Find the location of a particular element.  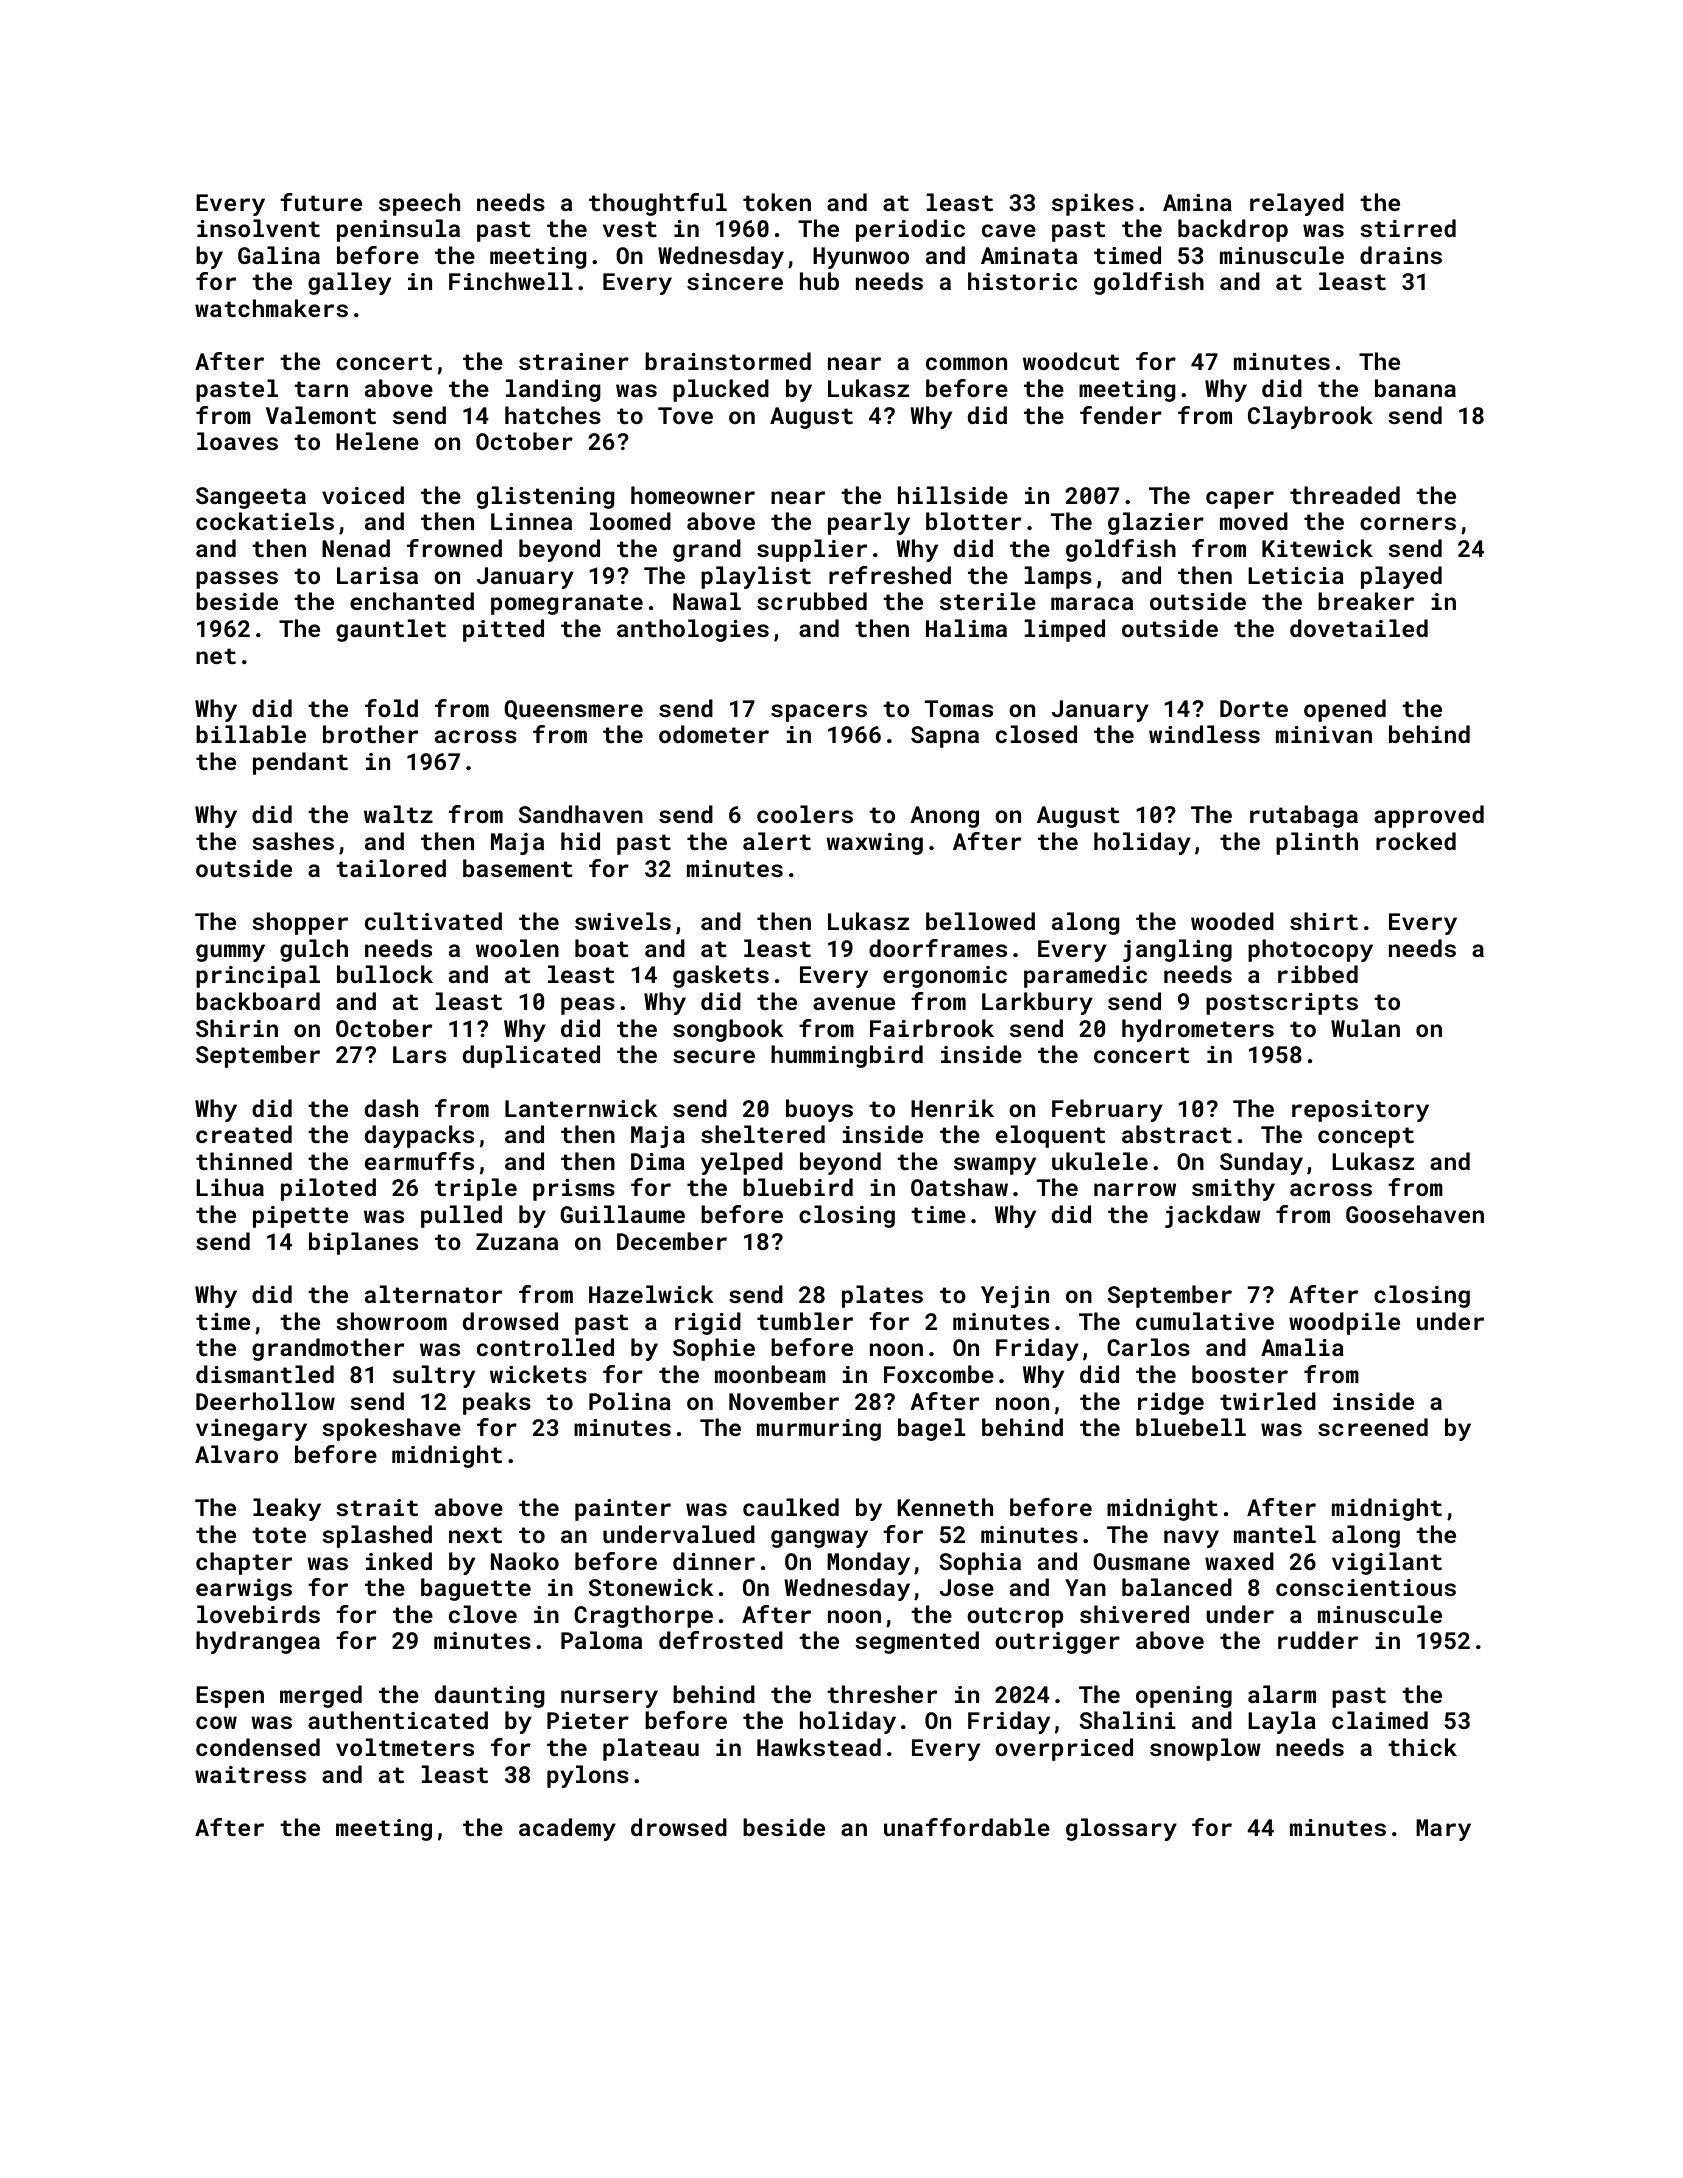

principal is located at coordinates (258, 976).
